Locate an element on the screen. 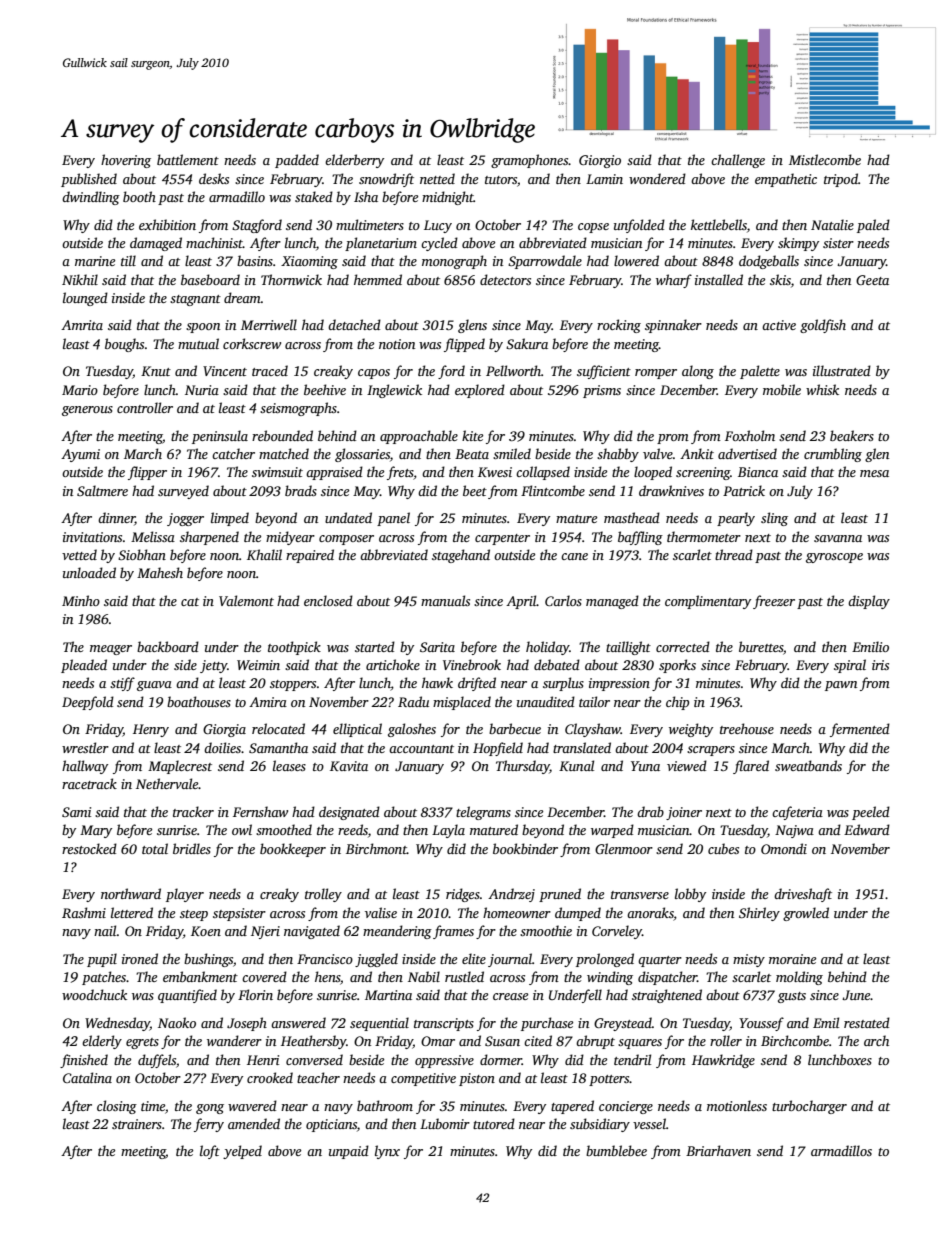  wrestler is located at coordinates (85, 747).
